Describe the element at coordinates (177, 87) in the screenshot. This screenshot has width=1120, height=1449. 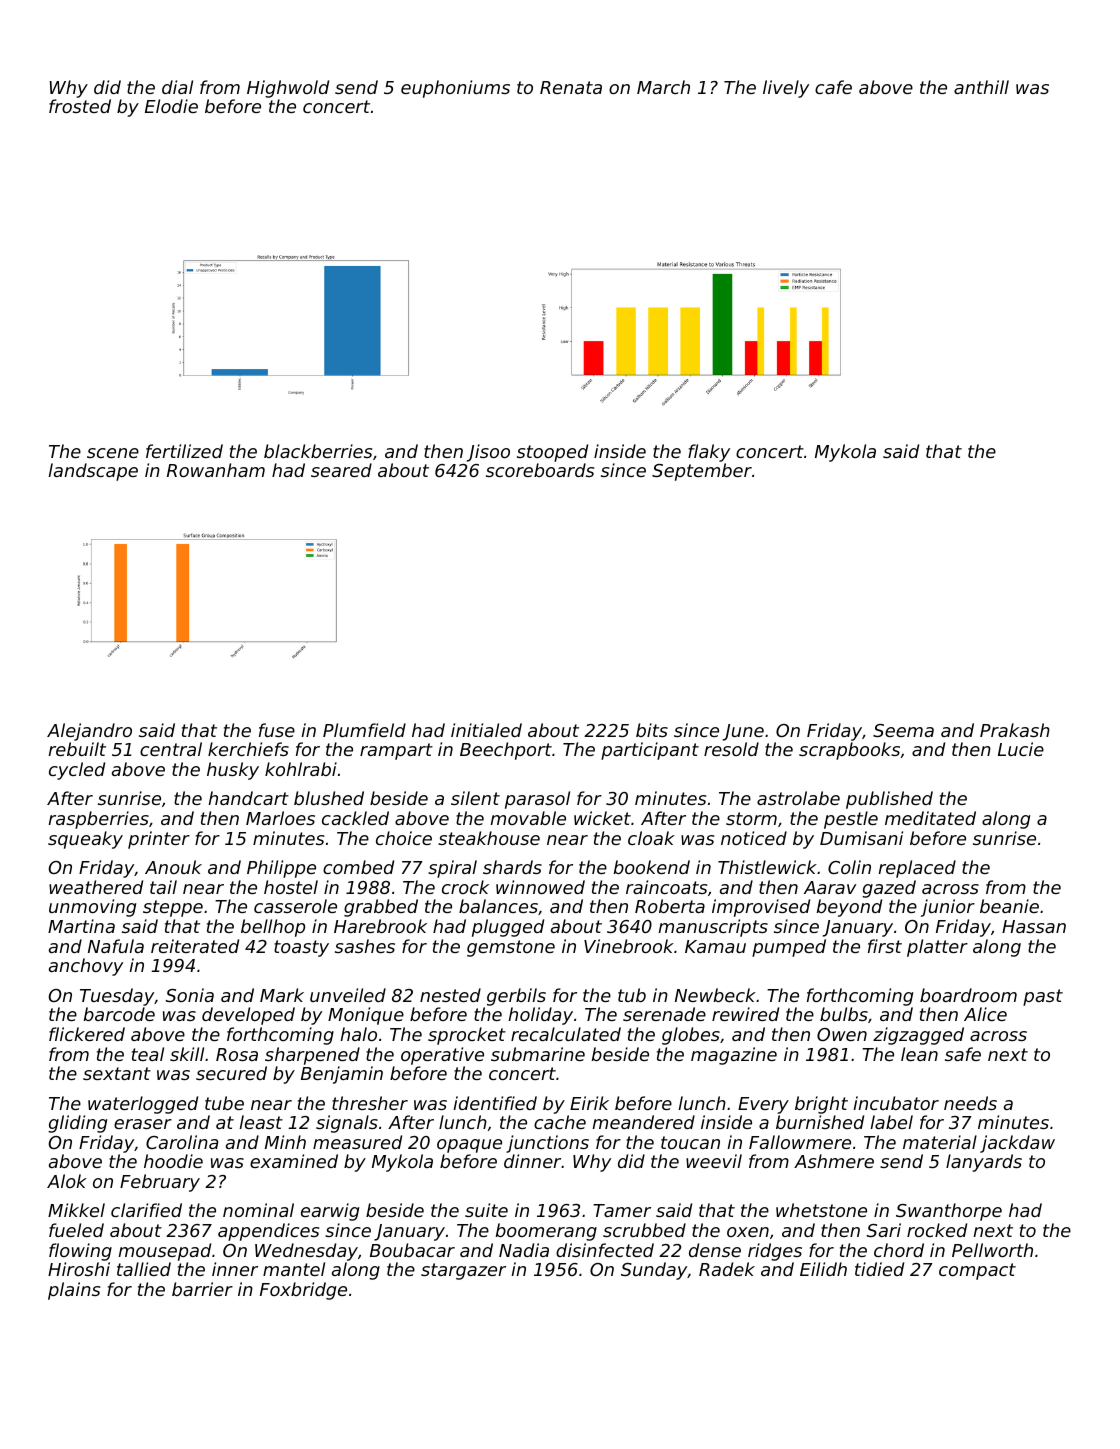
I see `dial` at that location.
